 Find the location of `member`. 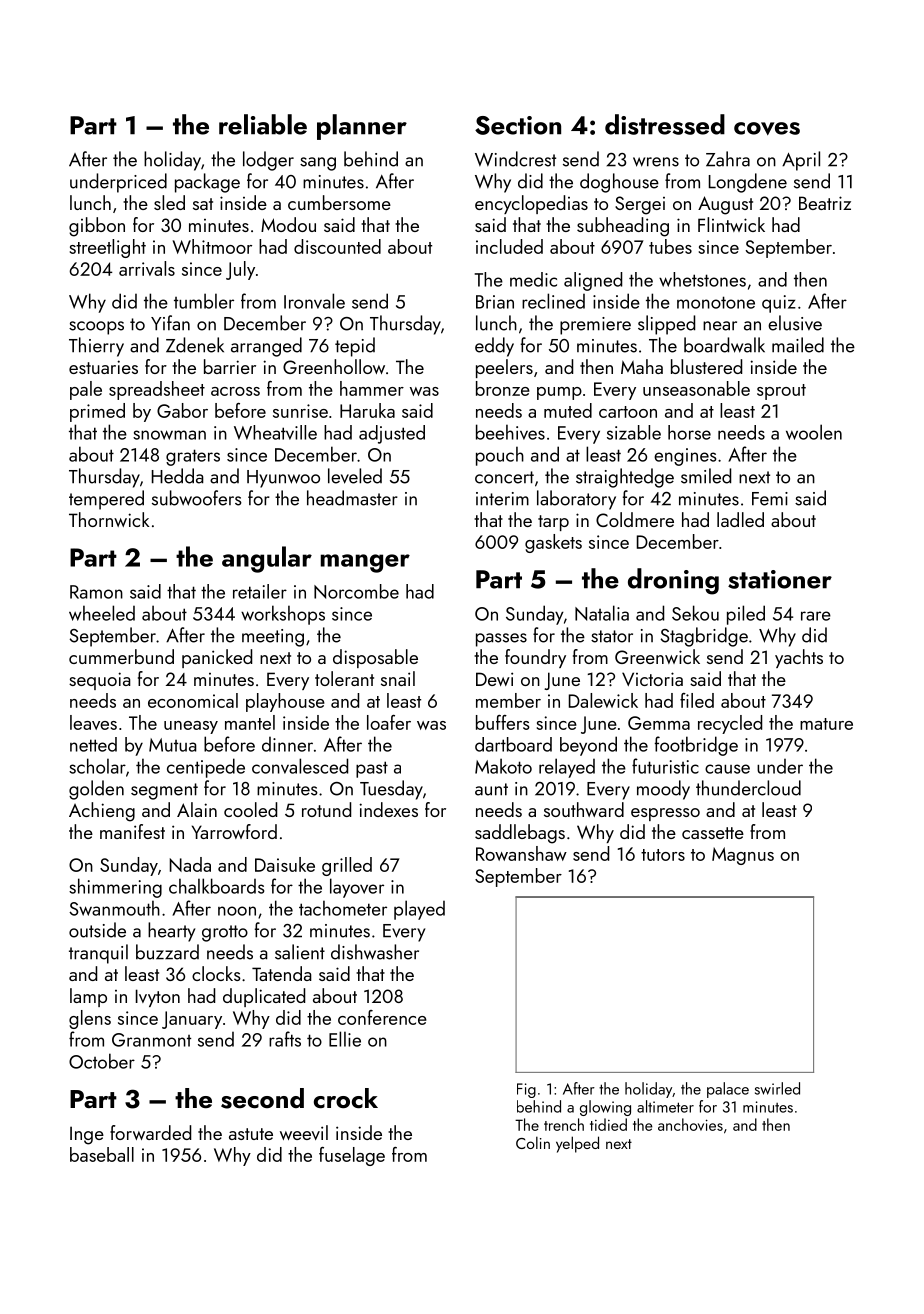

member is located at coordinates (508, 700).
